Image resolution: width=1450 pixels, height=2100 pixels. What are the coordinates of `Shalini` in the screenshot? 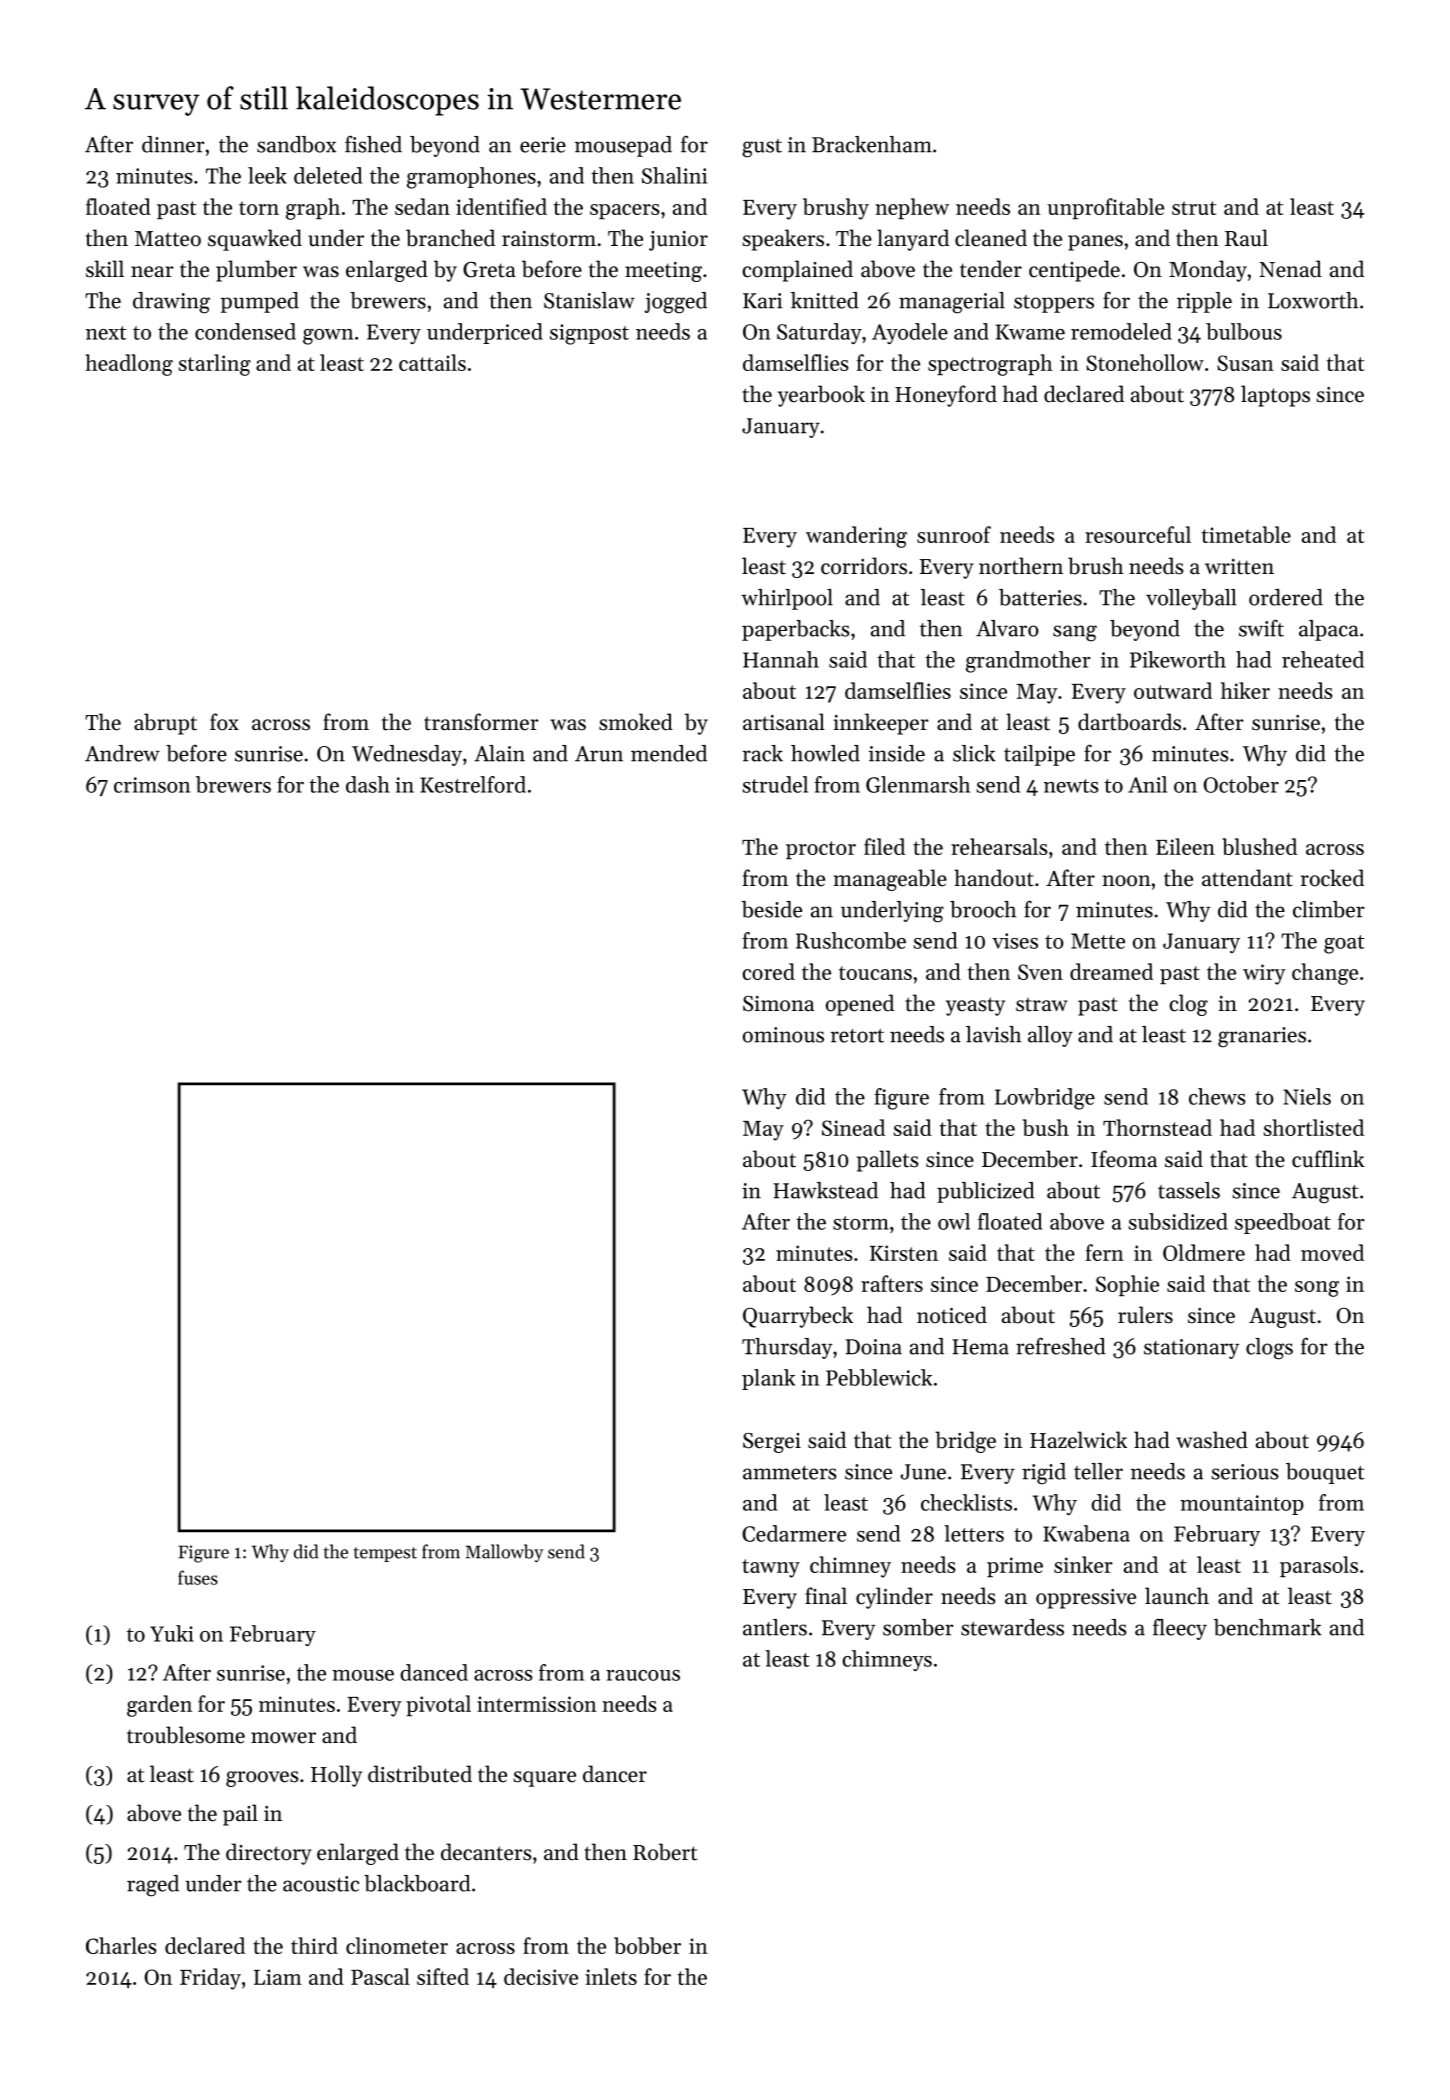 It's located at (674, 175).
